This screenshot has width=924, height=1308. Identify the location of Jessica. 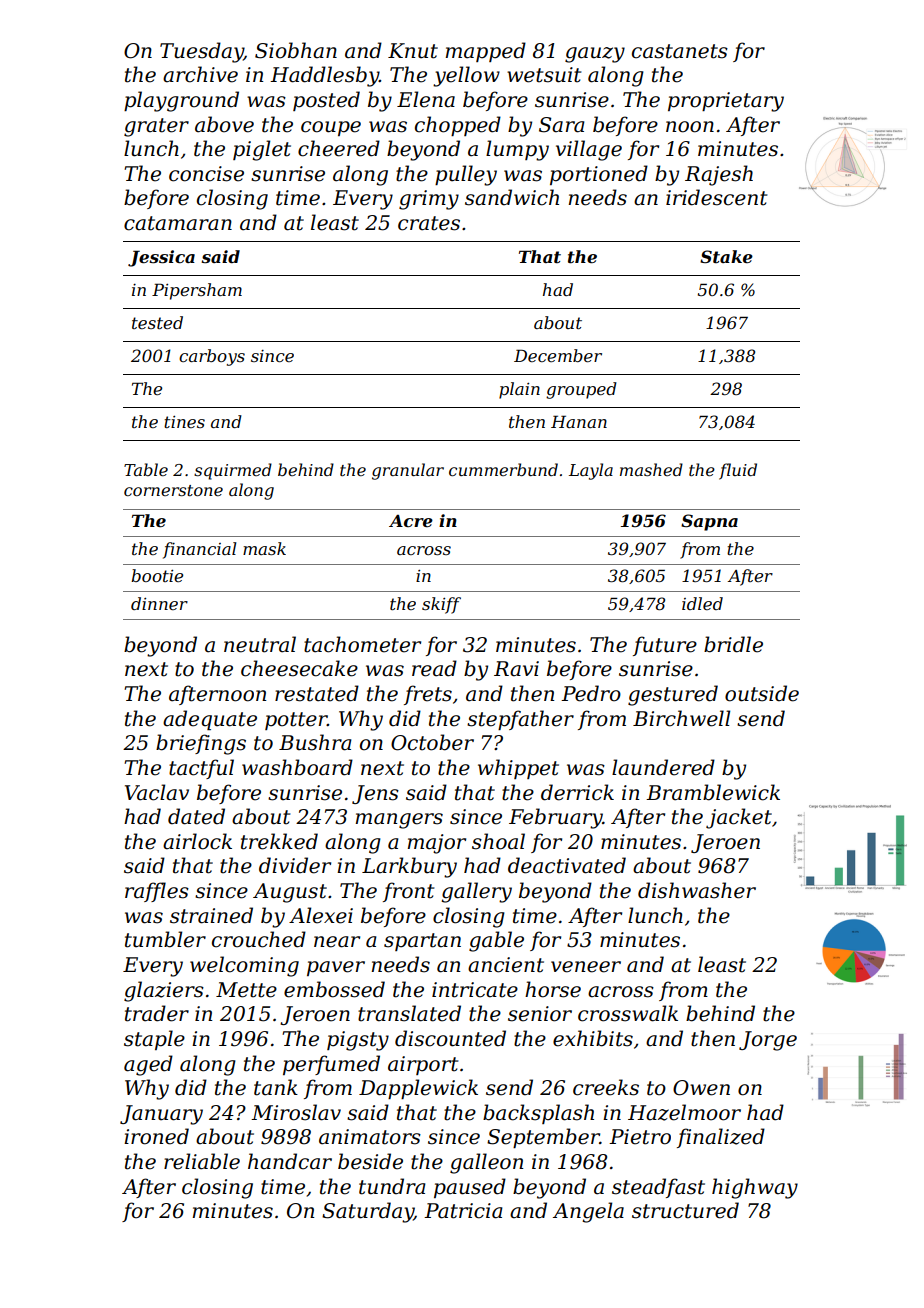
(161, 258).
